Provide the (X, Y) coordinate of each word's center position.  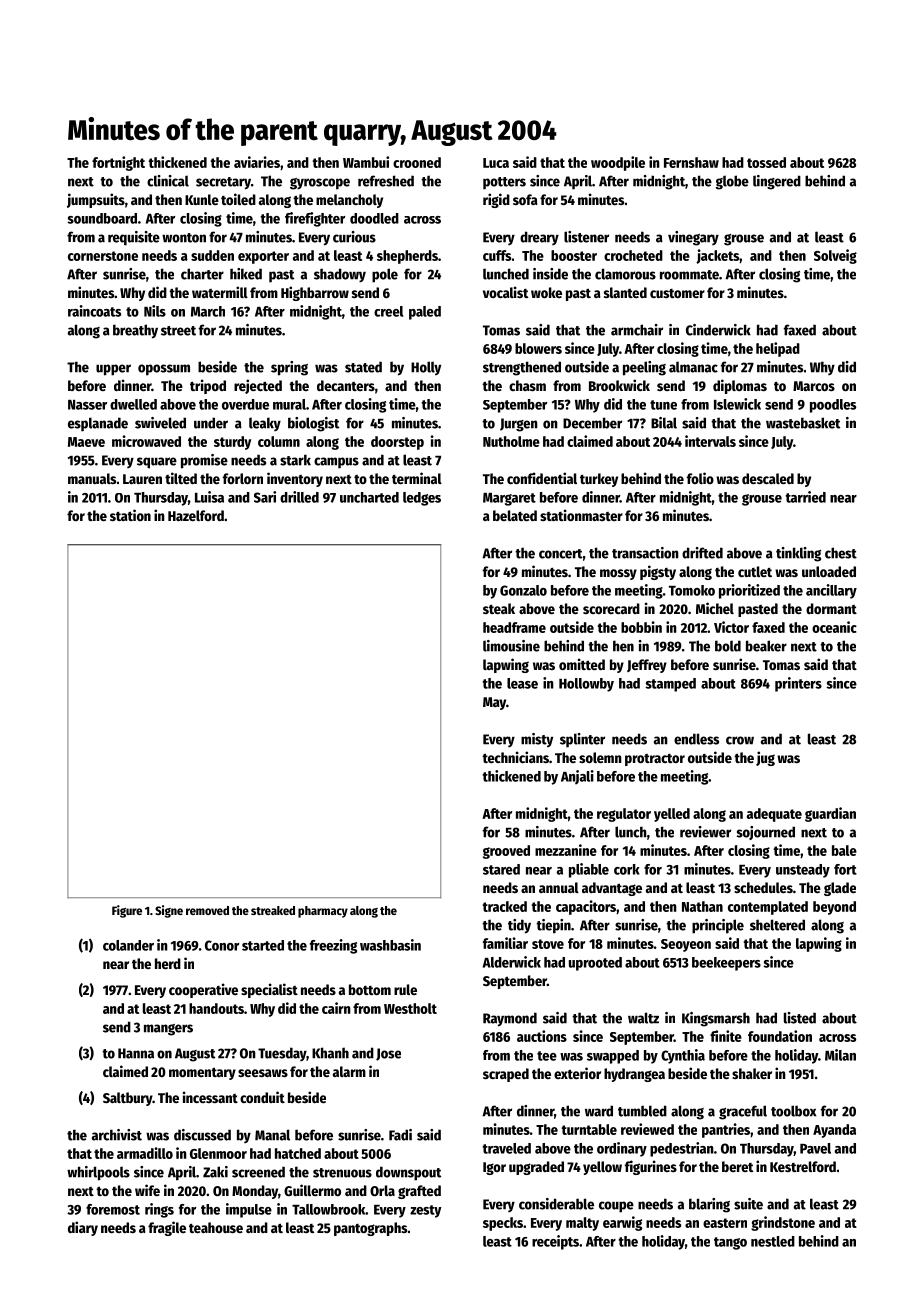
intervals (710, 441)
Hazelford (196, 515)
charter (202, 274)
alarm (349, 1071)
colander (128, 945)
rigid (496, 200)
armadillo (145, 1153)
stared (501, 869)
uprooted (595, 964)
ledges (422, 499)
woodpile (618, 163)
